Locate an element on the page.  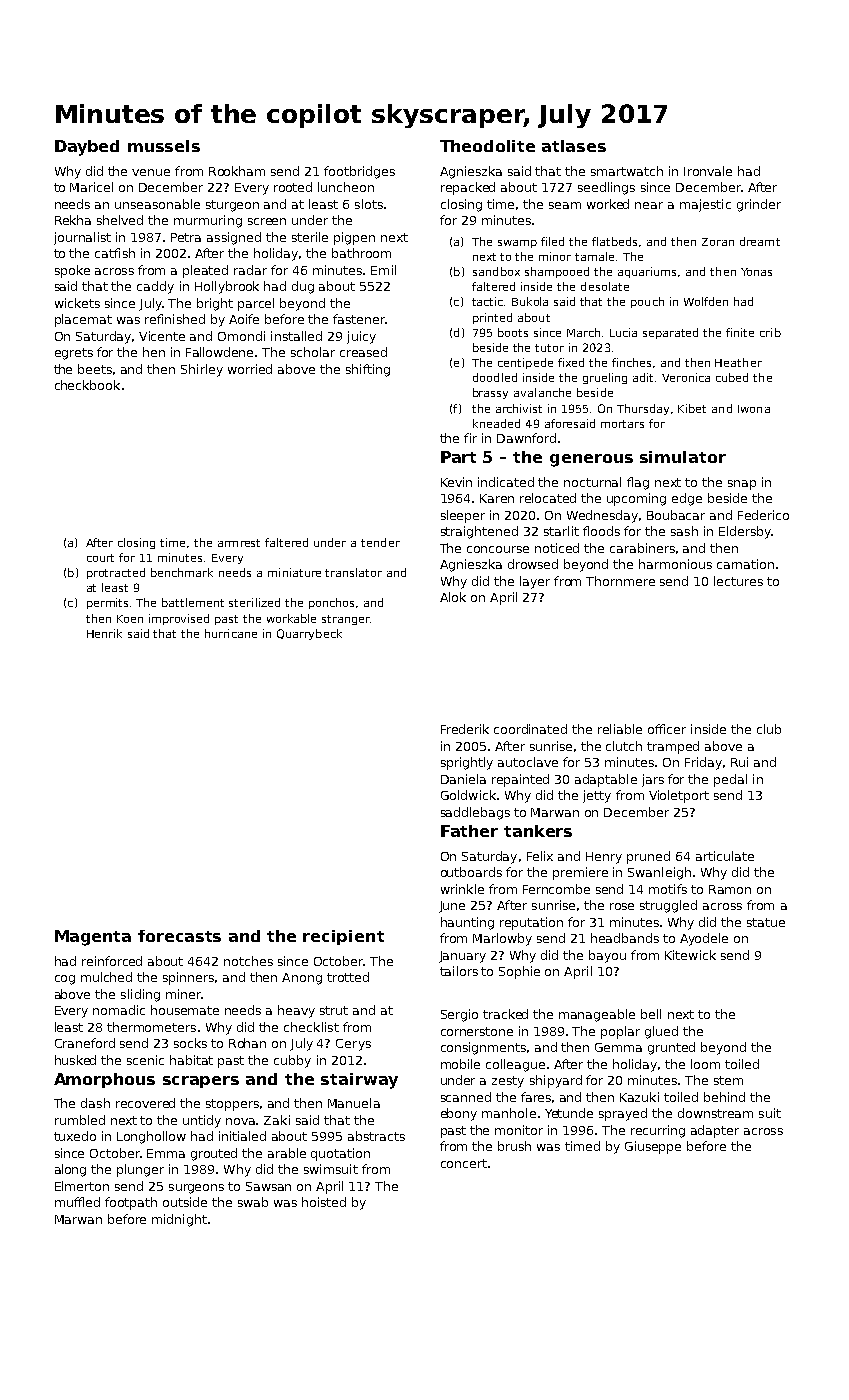
Ayodele is located at coordinates (704, 939).
